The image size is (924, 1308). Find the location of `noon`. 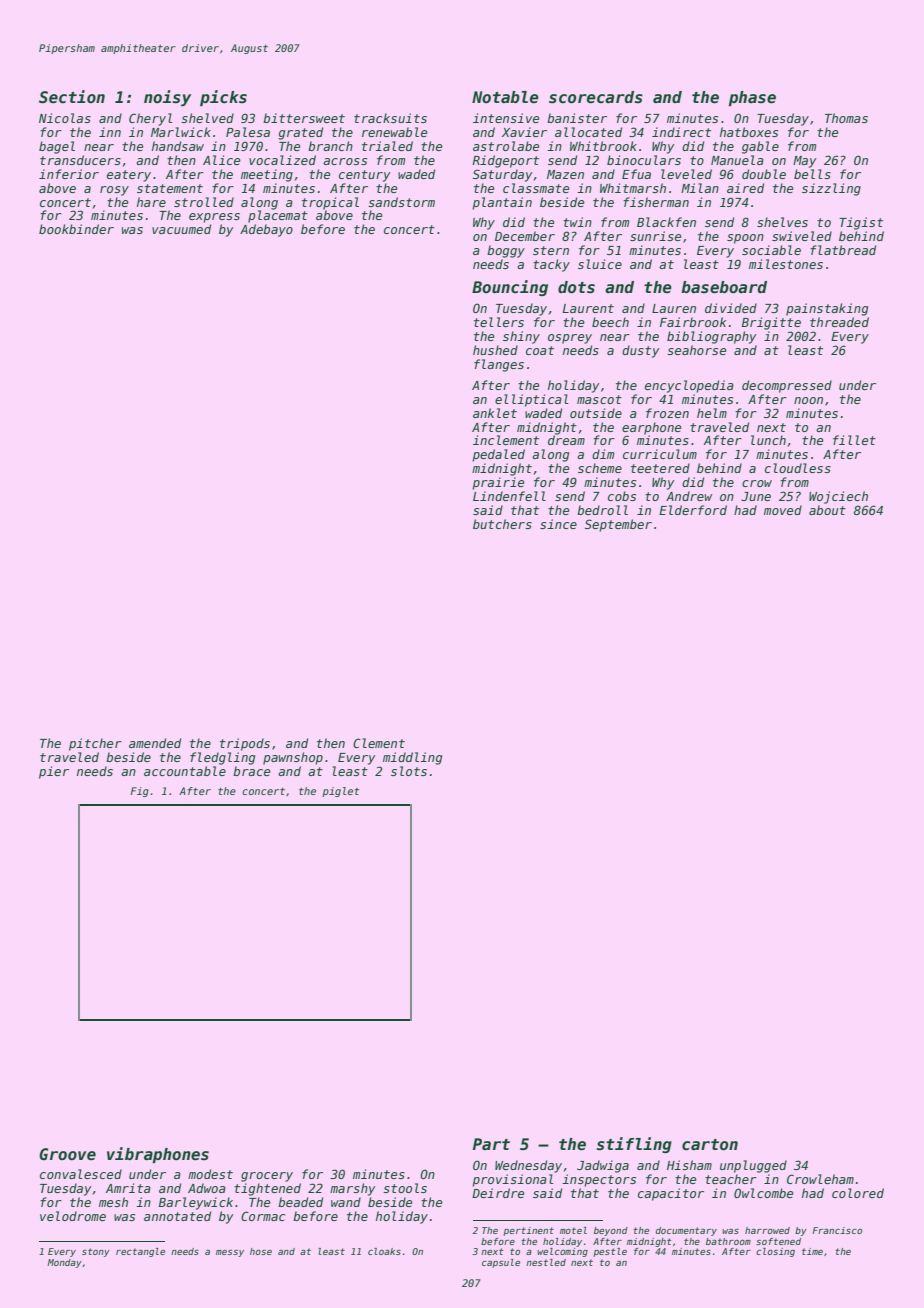

noon is located at coordinates (808, 400).
